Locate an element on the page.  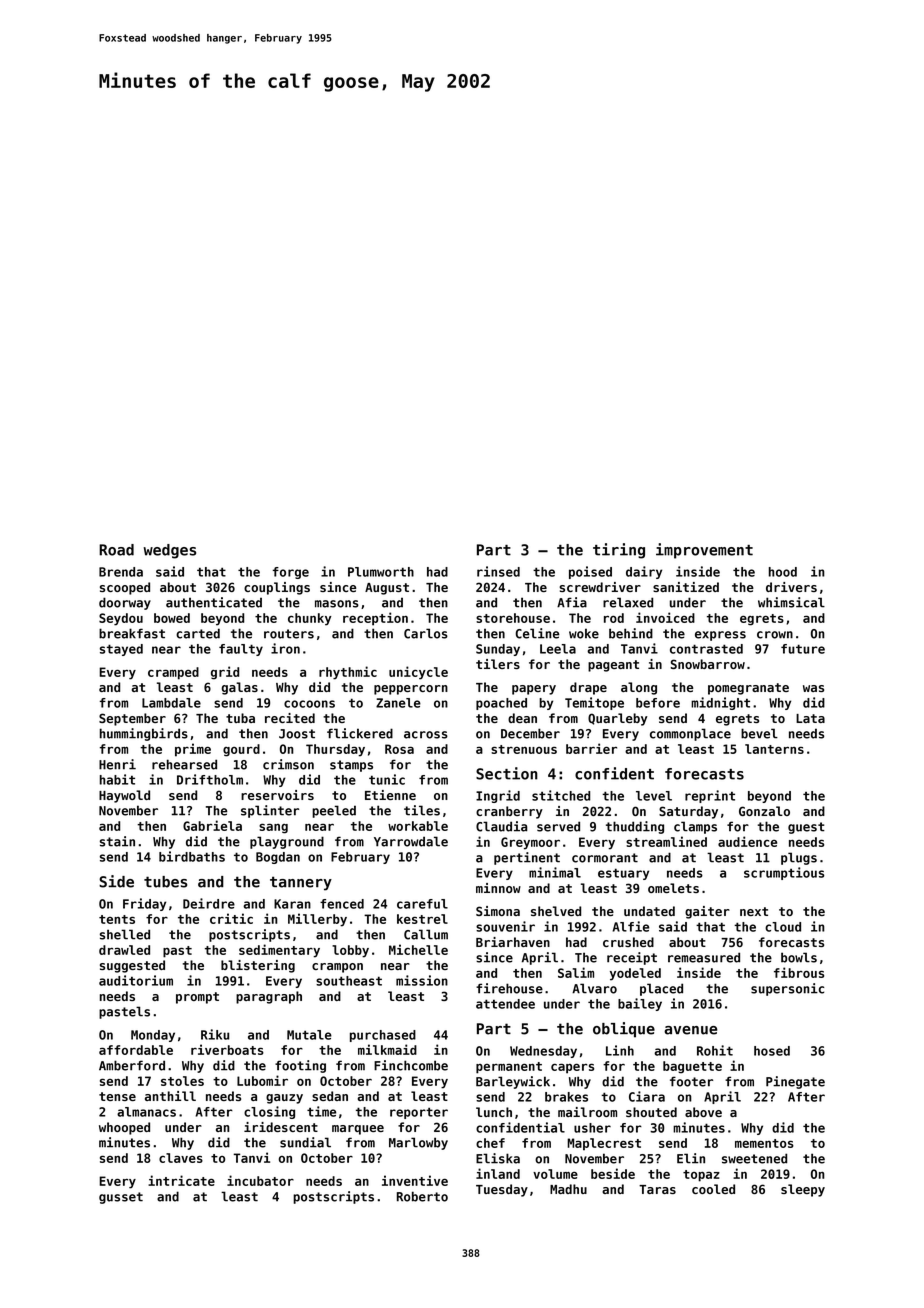
tiring is located at coordinates (619, 551).
